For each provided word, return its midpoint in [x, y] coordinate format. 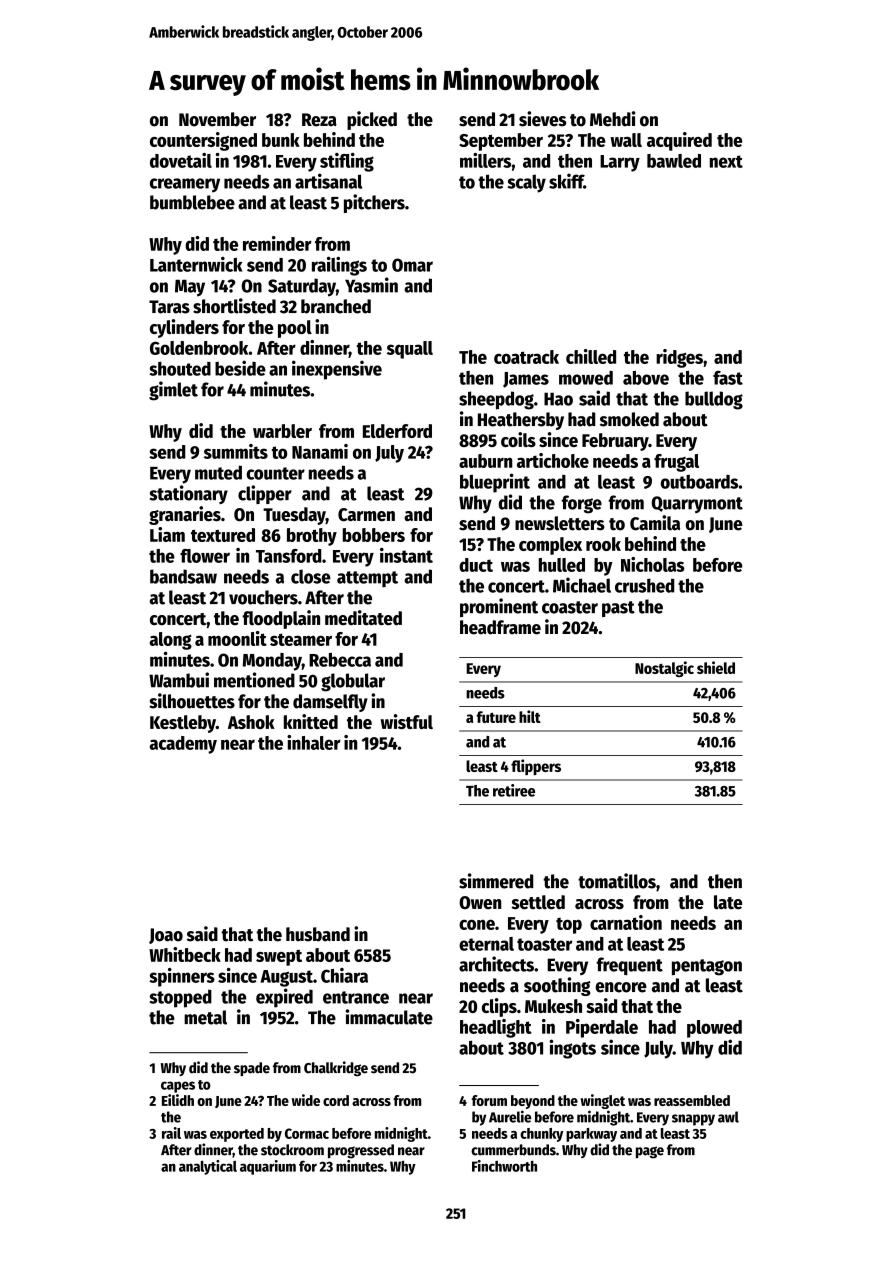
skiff [566, 181]
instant [406, 555]
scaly [526, 183]
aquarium [268, 1167]
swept [279, 958]
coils [518, 439]
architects [496, 964]
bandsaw [183, 576]
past [618, 609]
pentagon [707, 967]
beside [240, 368]
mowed [586, 378]
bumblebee [192, 202]
